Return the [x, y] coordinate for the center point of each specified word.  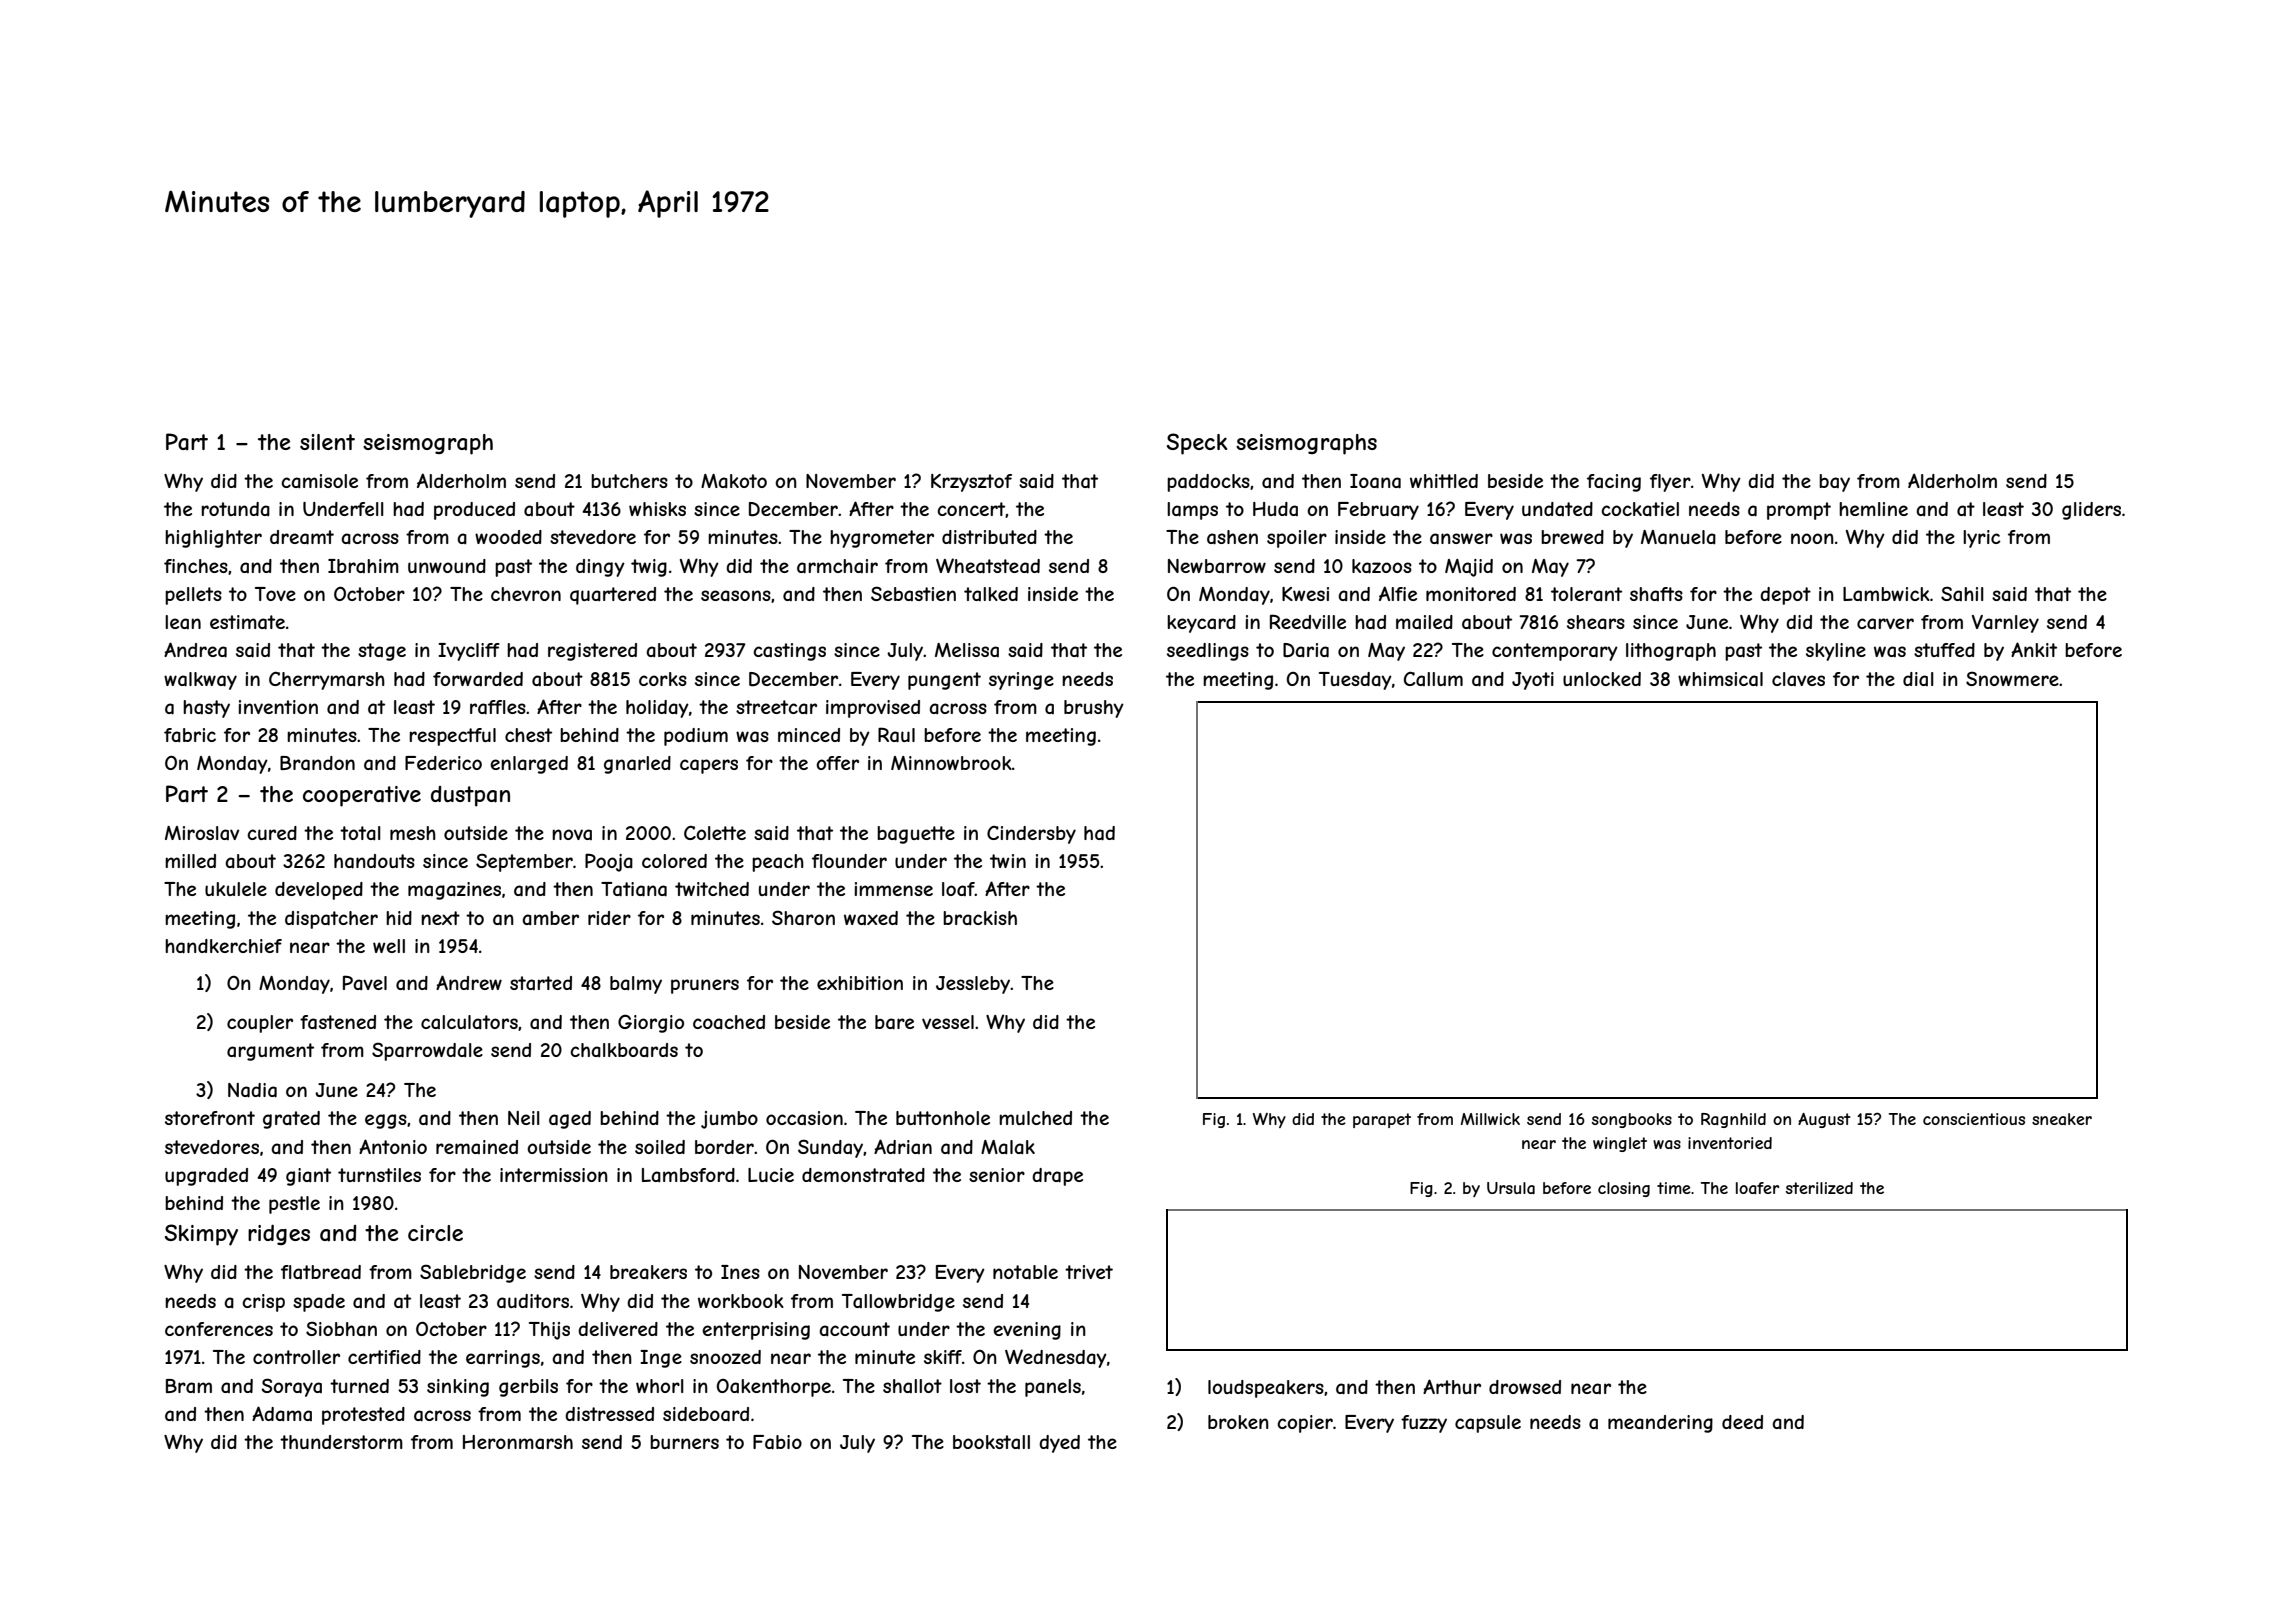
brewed [1572, 537]
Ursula [1511, 1188]
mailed [1424, 622]
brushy [1094, 709]
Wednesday [1056, 1358]
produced [474, 511]
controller [296, 1357]
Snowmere [2012, 678]
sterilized [1819, 1188]
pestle [294, 1205]
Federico [443, 763]
